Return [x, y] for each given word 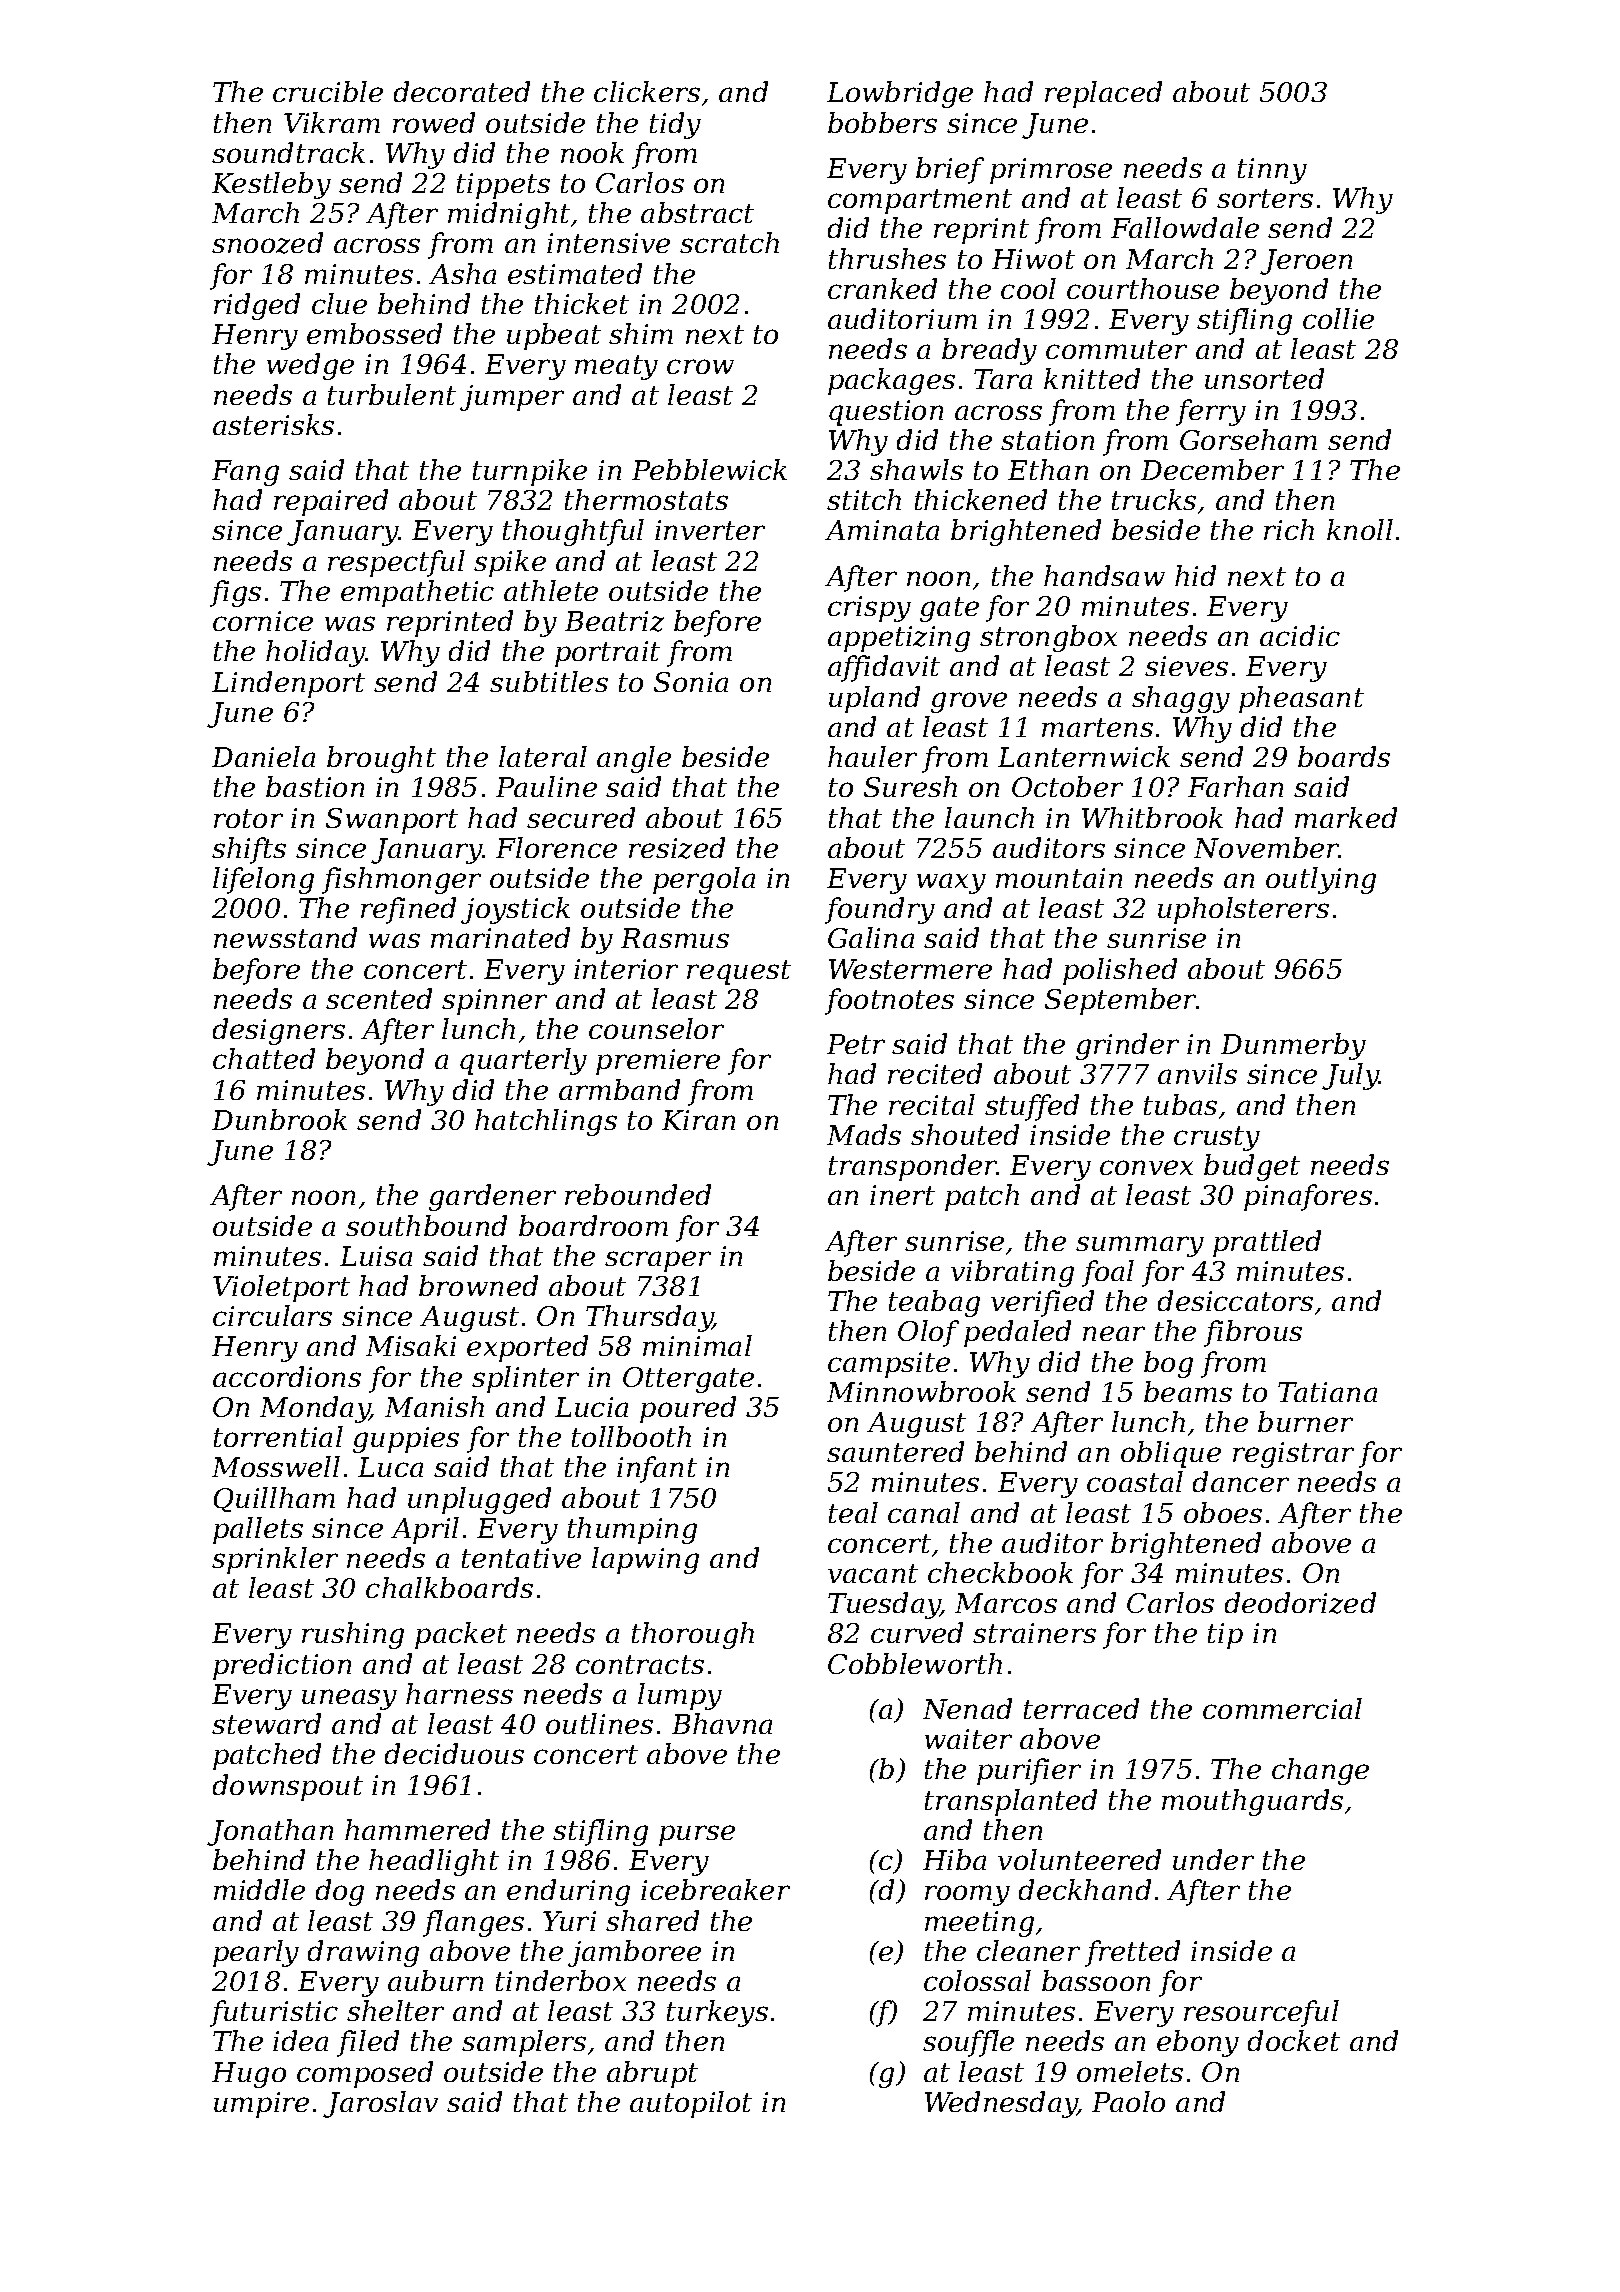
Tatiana [1327, 1392]
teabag [934, 1303]
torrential [278, 1436]
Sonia [691, 682]
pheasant [1301, 699]
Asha [462, 273]
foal [1108, 1273]
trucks [1154, 499]
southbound [426, 1225]
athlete [551, 590]
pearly [256, 1953]
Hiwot [1033, 259]
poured [688, 1409]
